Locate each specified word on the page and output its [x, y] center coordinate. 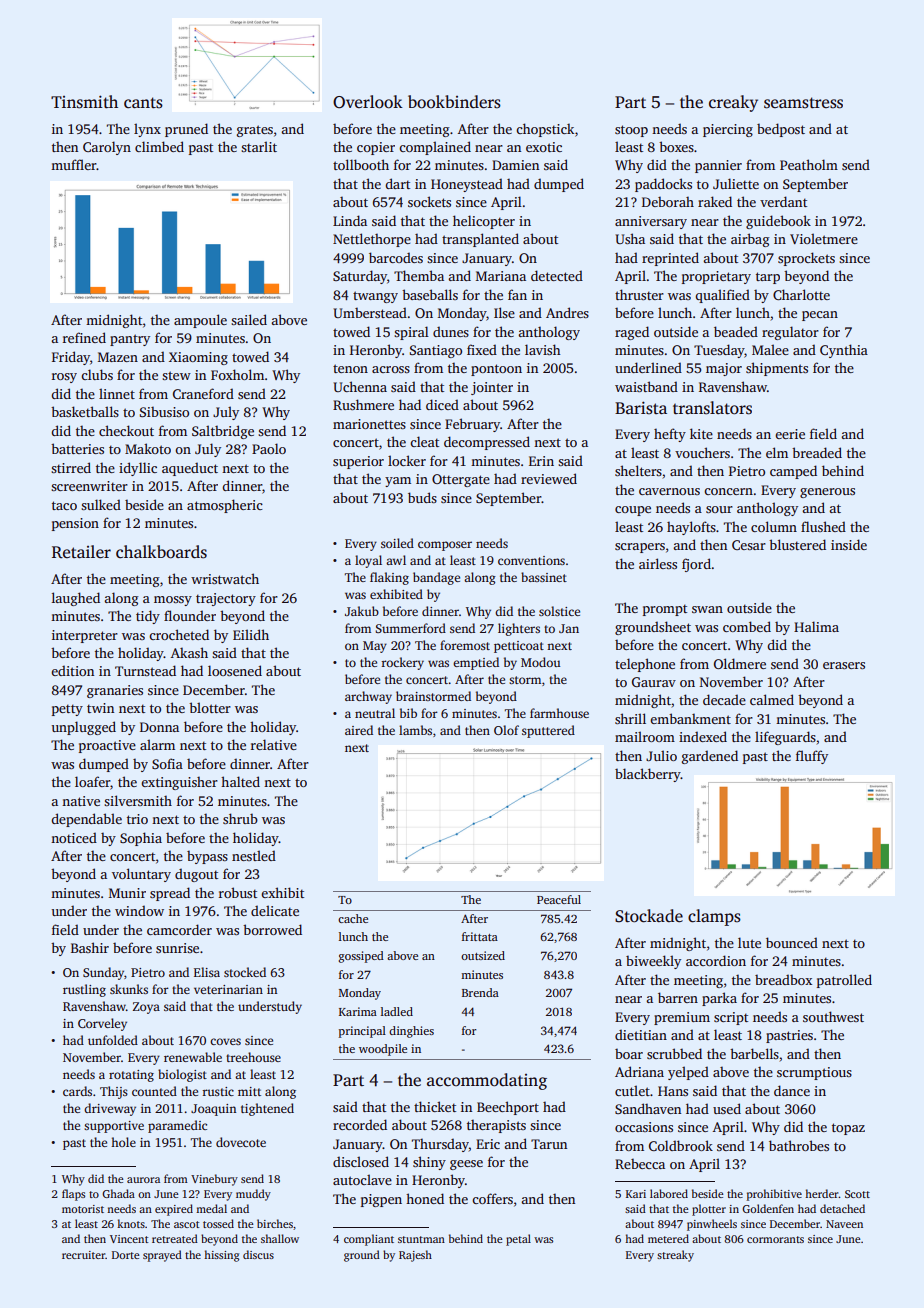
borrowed [272, 929]
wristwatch [225, 578]
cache [353, 918]
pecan [820, 316]
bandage [436, 578]
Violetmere [824, 238]
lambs [415, 730]
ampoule [200, 321]
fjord [696, 565]
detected [557, 275]
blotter [210, 707]
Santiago [436, 351]
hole [123, 1142]
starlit [259, 146]
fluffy [812, 757]
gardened [710, 757]
